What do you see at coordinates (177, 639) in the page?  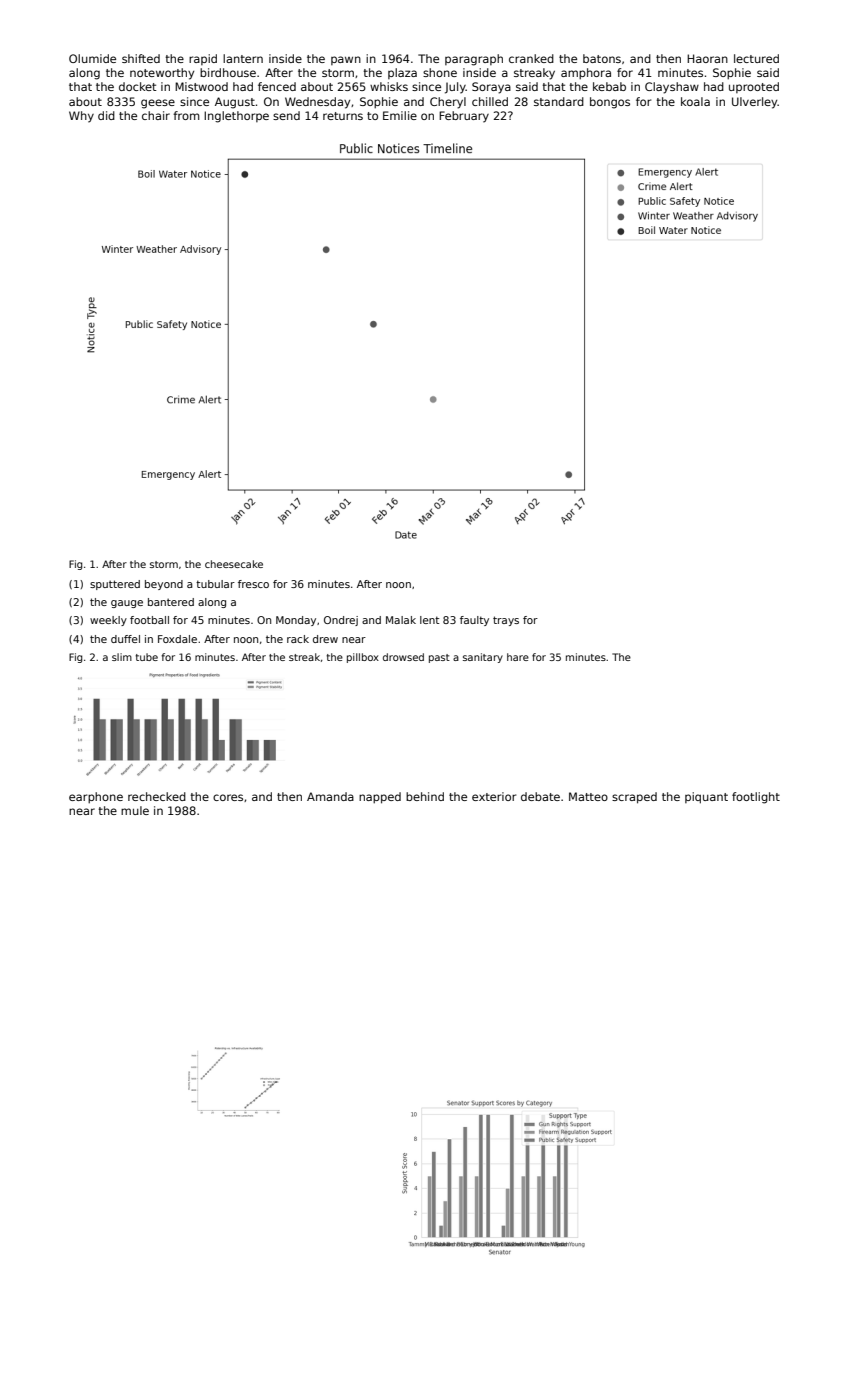 I see `Foxdale` at bounding box center [177, 639].
